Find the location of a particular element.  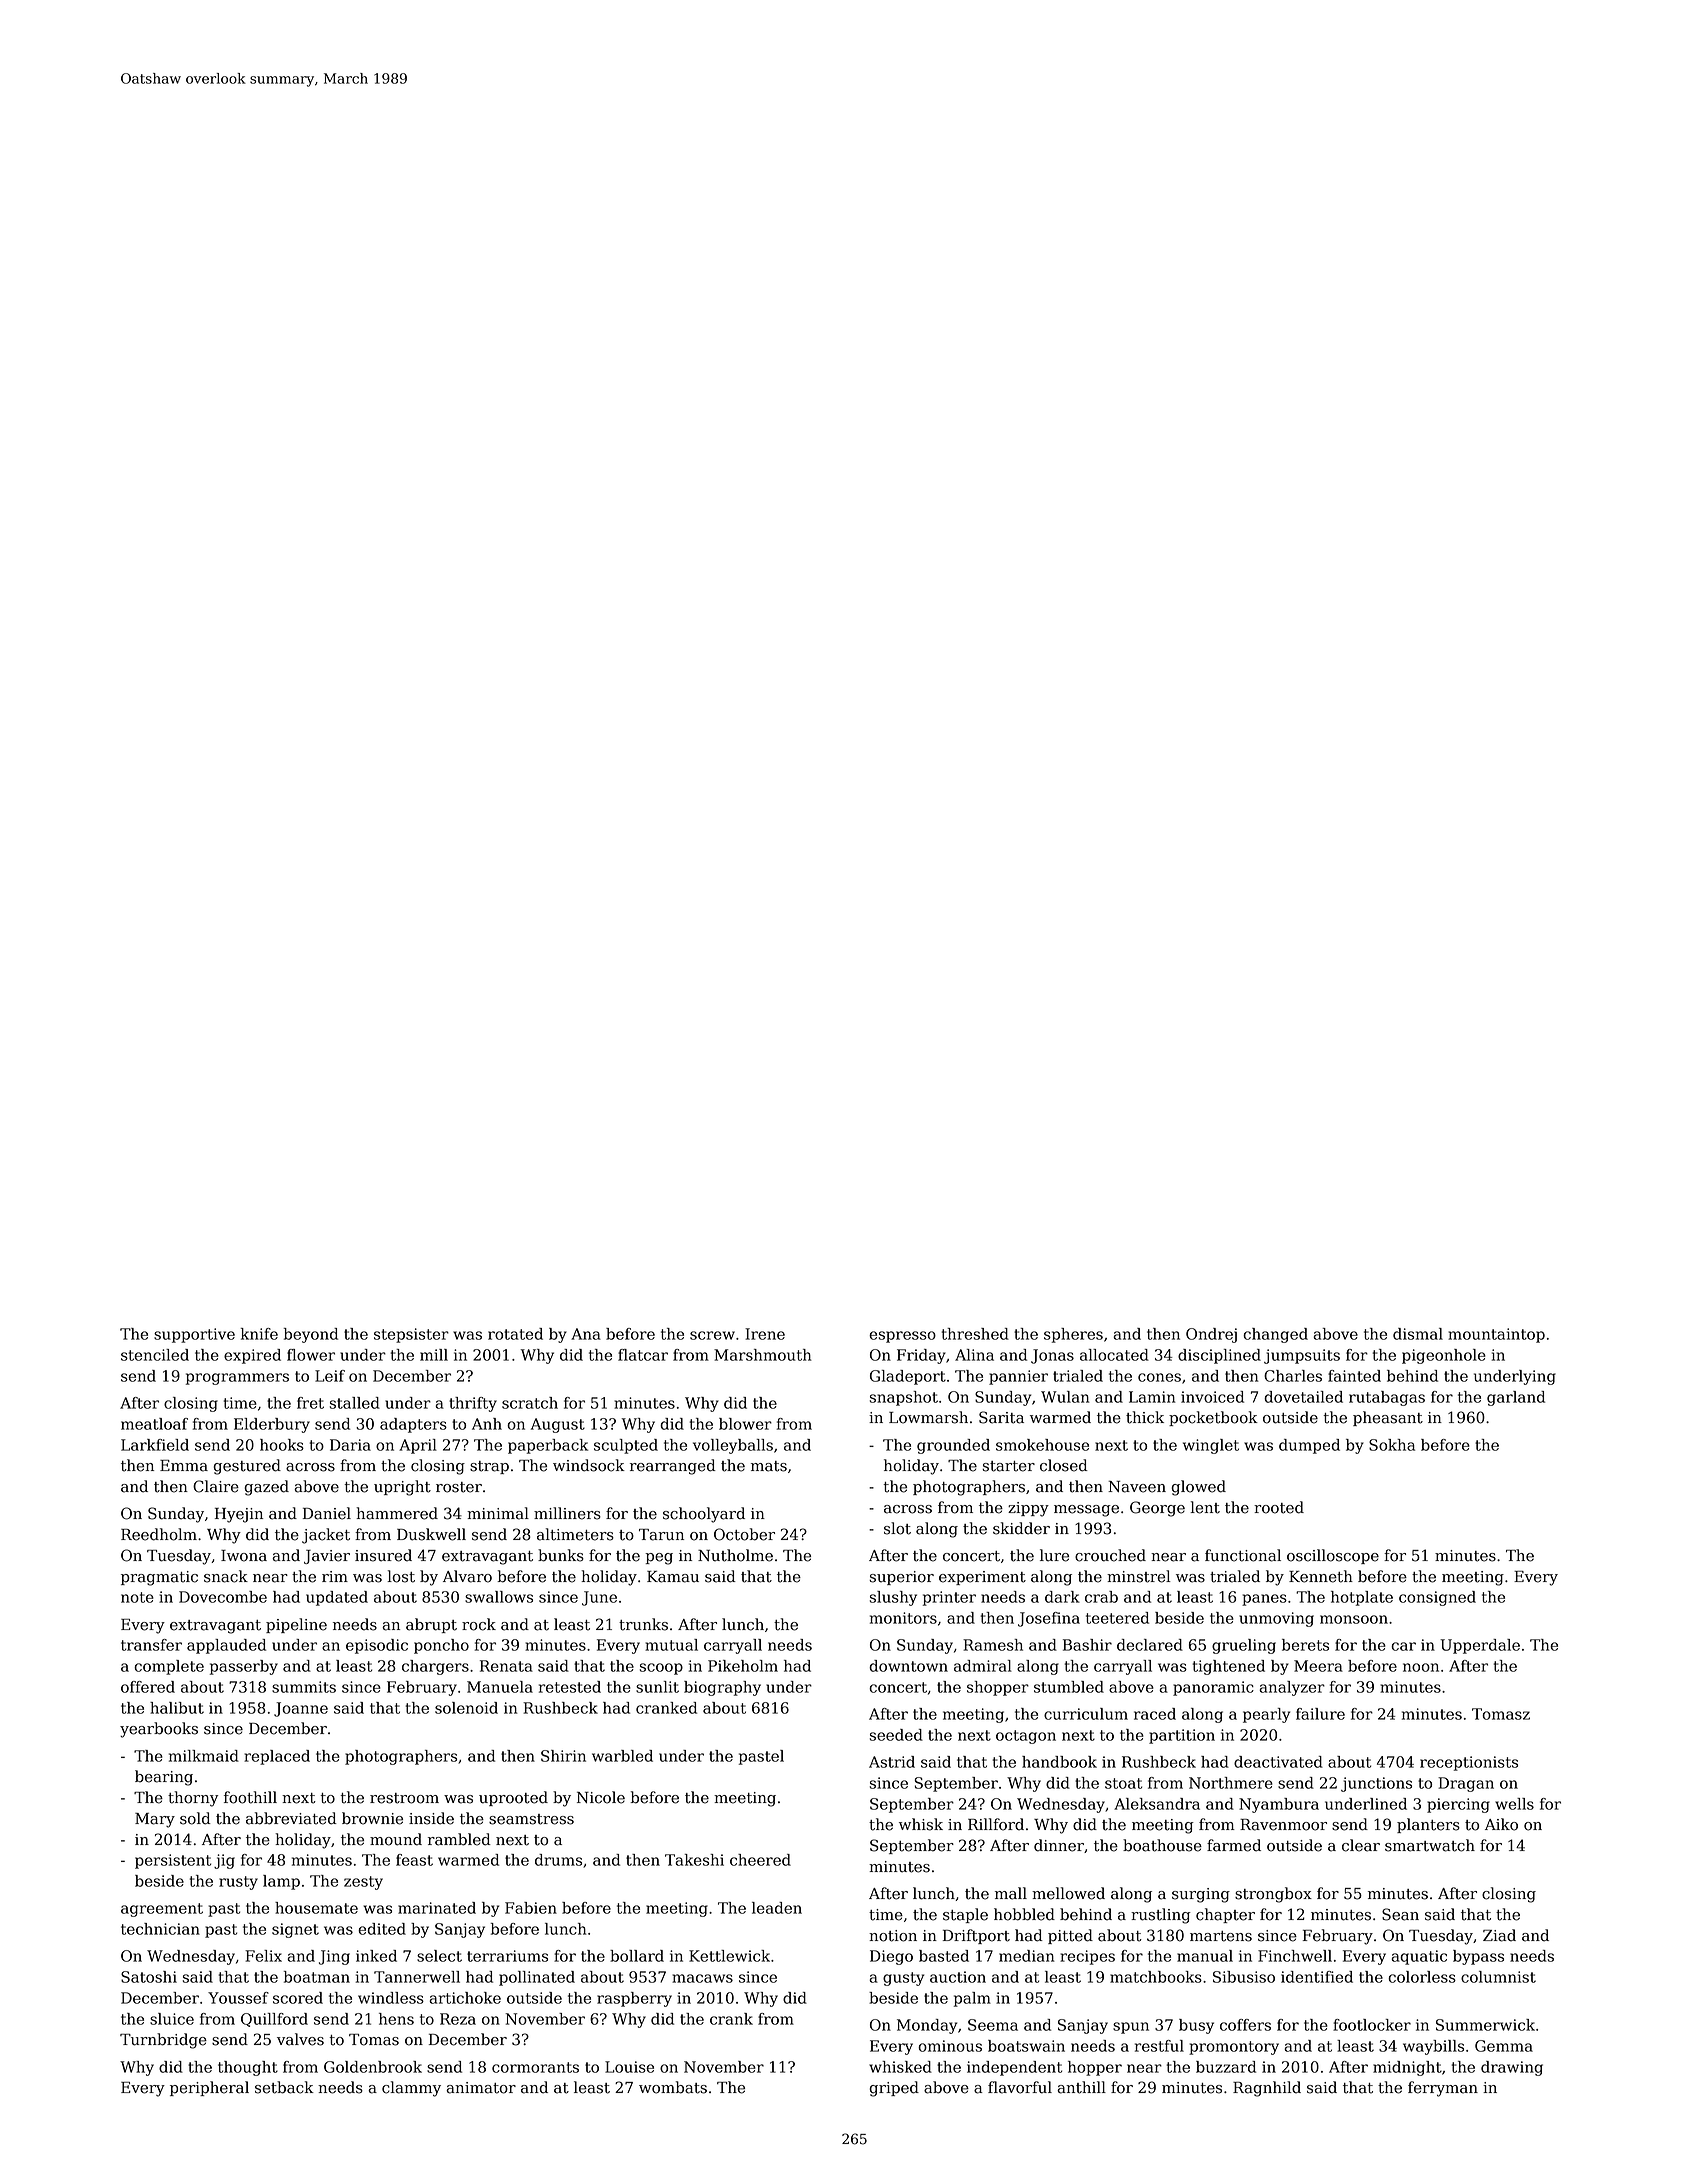

snack is located at coordinates (226, 1576).
